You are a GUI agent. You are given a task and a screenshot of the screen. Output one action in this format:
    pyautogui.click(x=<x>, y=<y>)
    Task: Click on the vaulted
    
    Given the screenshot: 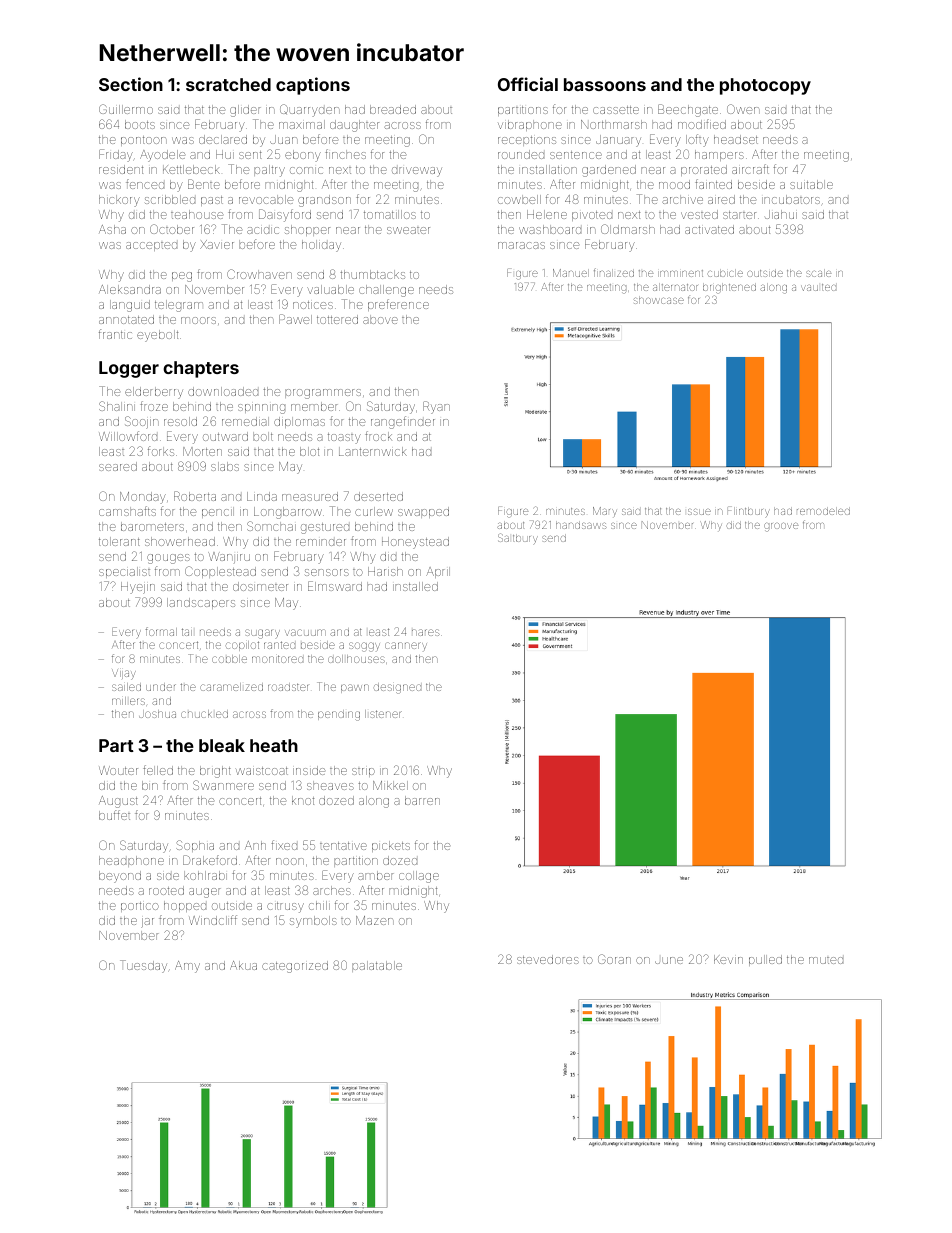 What is the action you would take?
    pyautogui.click(x=818, y=287)
